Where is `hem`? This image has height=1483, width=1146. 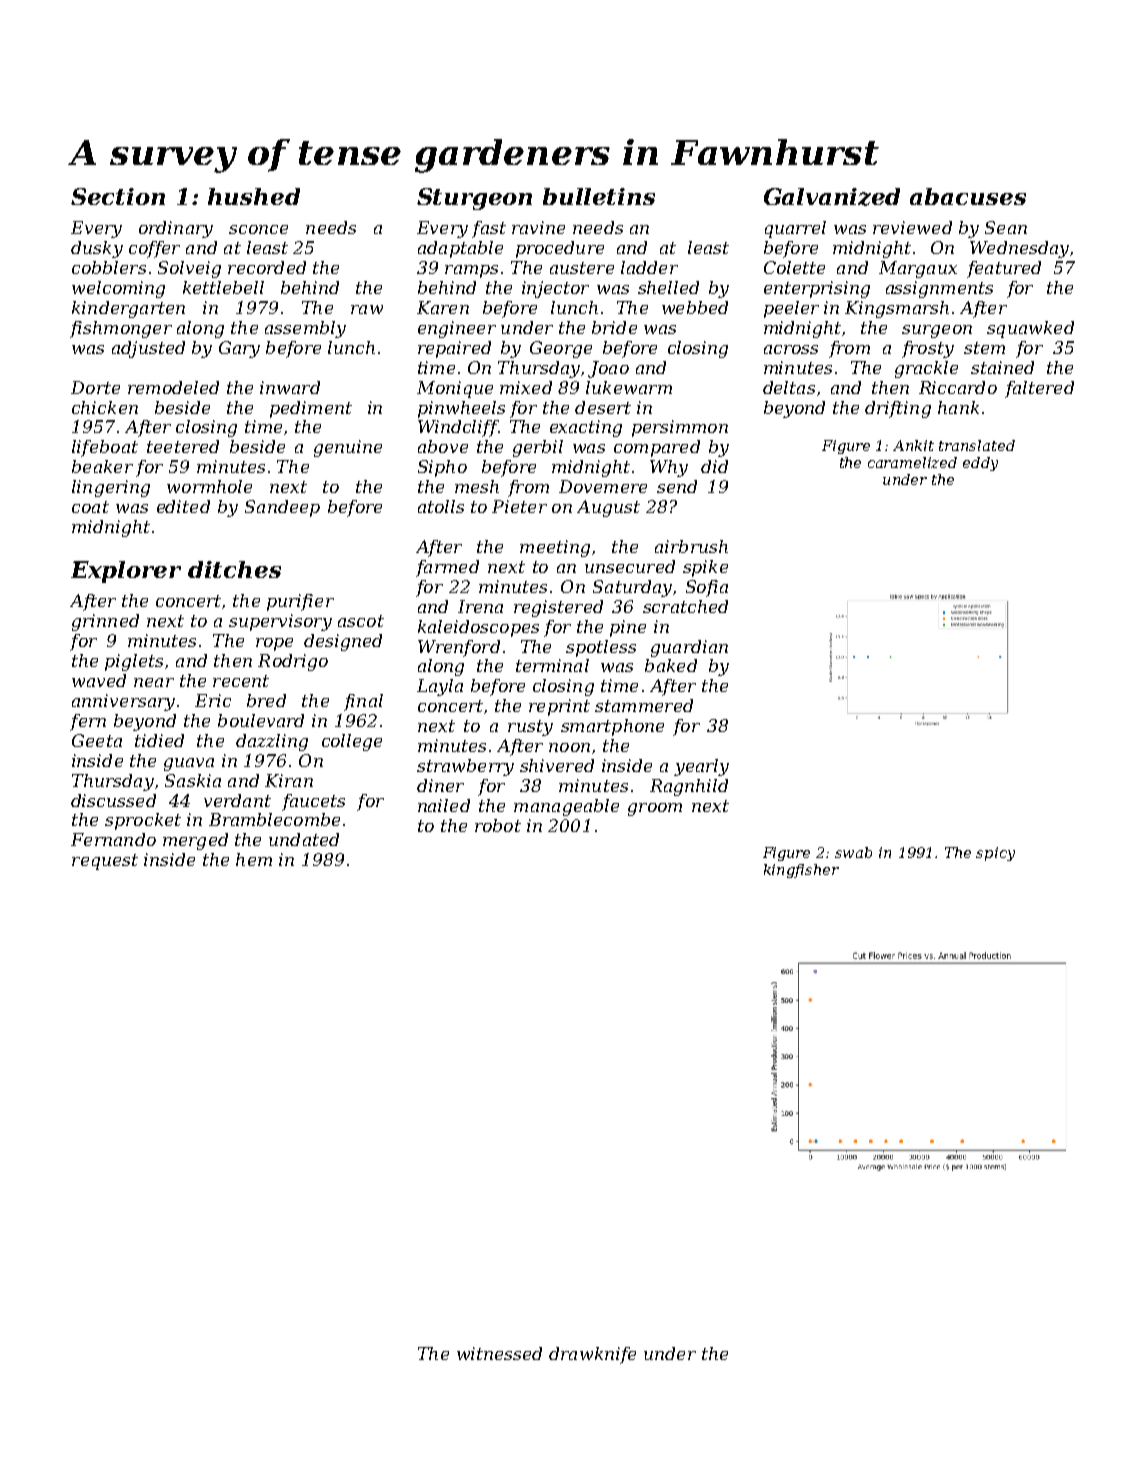 hem is located at coordinates (254, 859).
